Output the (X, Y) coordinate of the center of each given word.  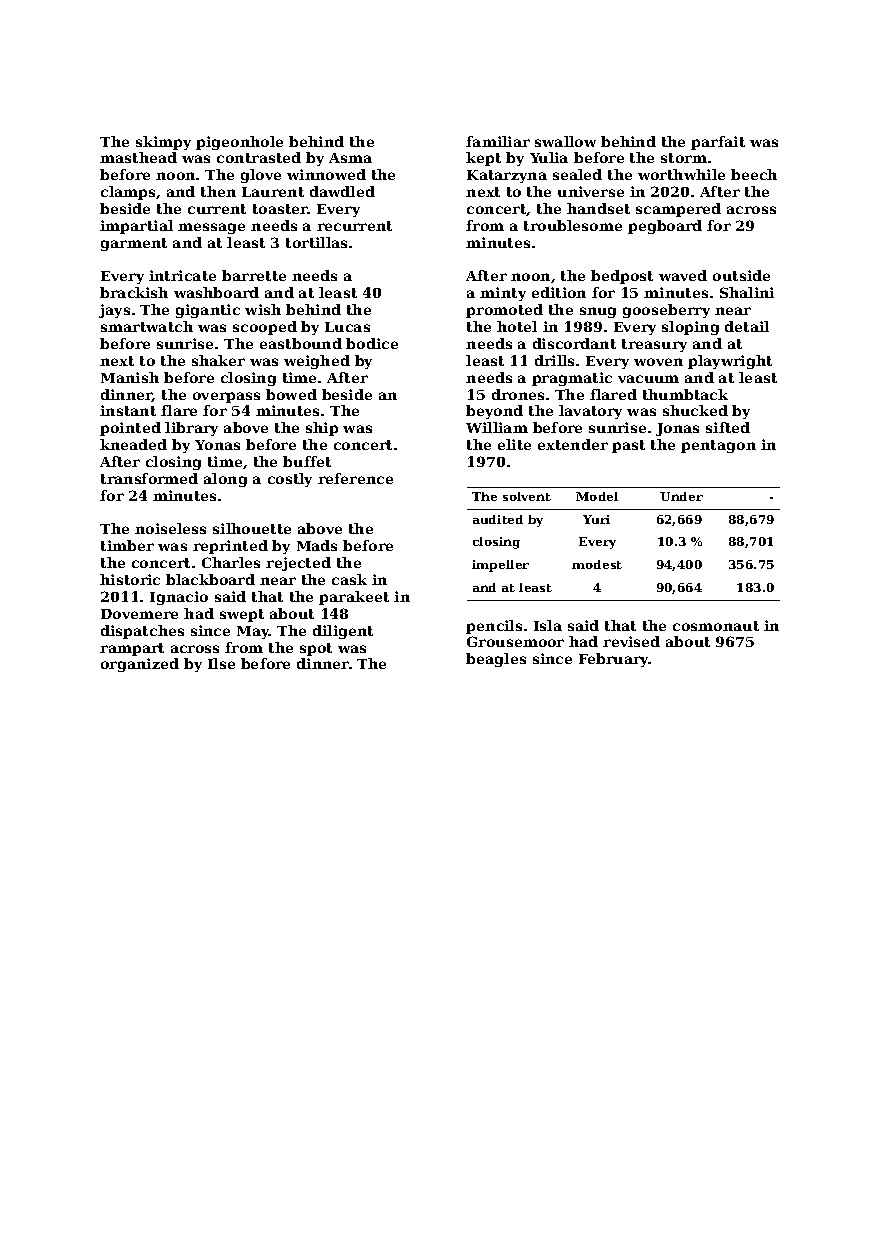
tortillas (316, 242)
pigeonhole (239, 143)
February (614, 660)
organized (140, 665)
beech (754, 174)
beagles (496, 660)
